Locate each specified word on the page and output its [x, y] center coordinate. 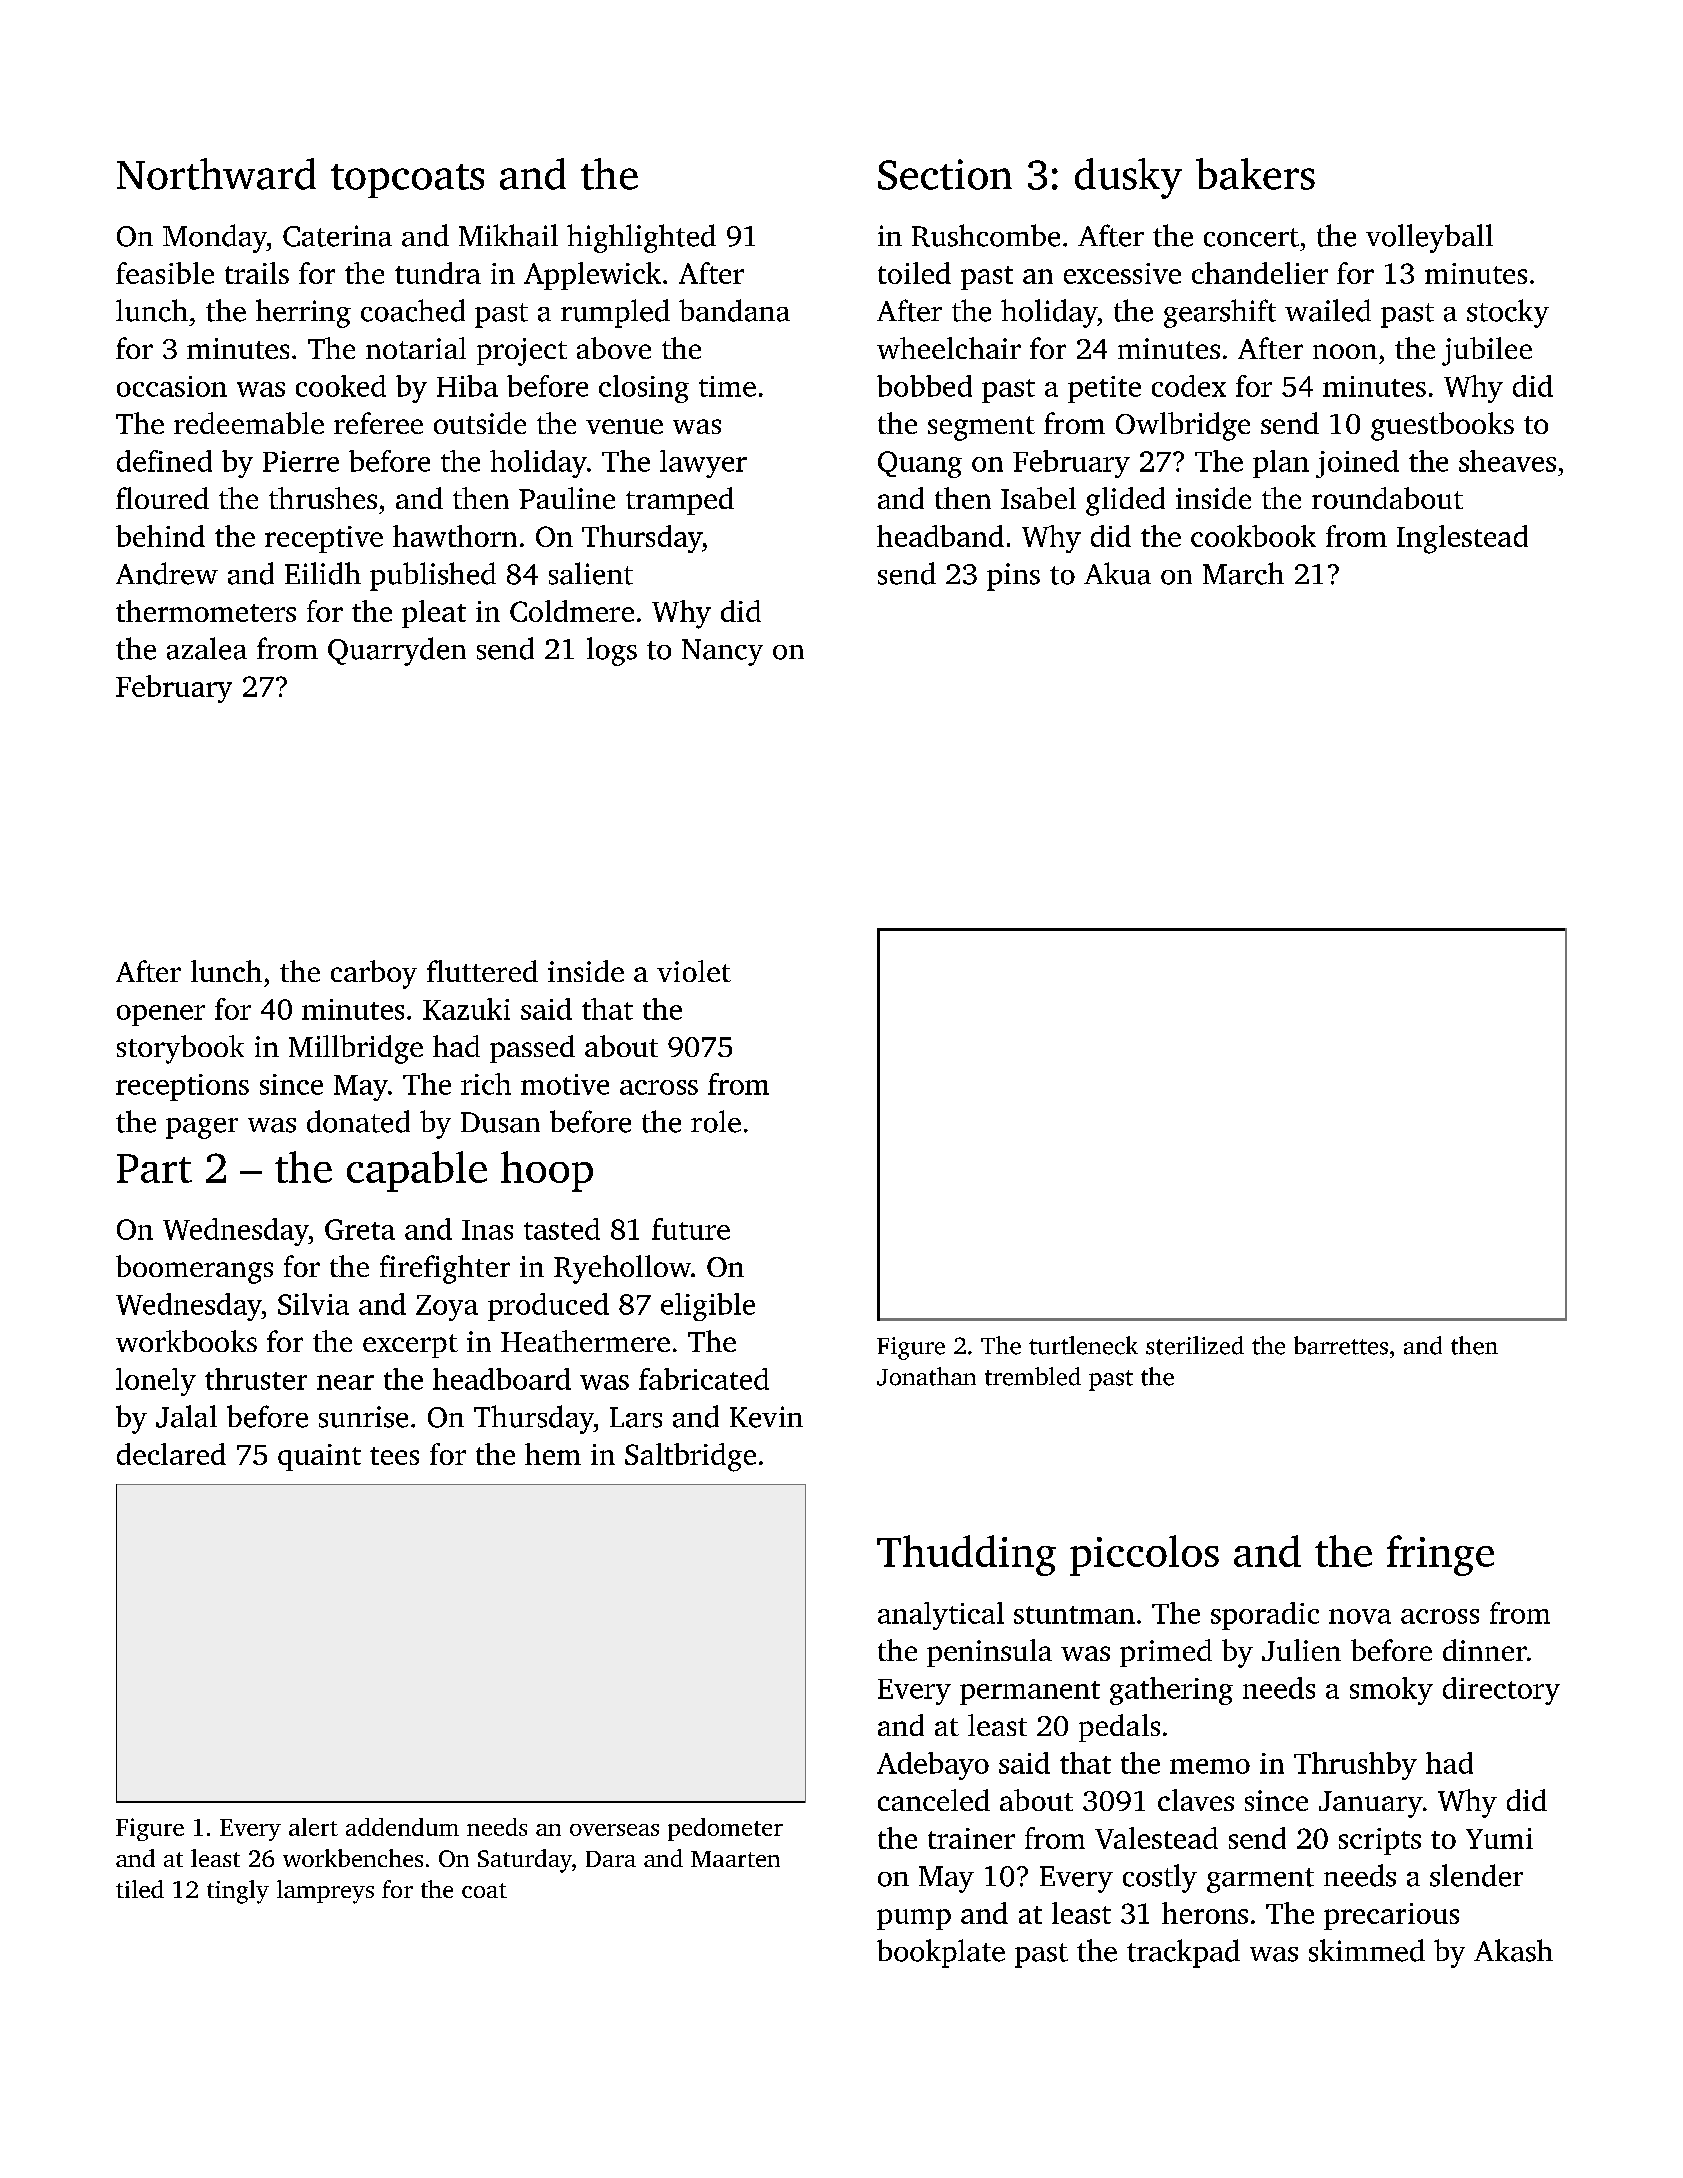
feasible [165, 273]
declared [171, 1454]
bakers [1255, 174]
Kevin [766, 1417]
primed [1166, 1653]
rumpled [615, 313]
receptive [324, 539]
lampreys [325, 1892]
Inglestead [1462, 539]
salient [591, 573]
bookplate [941, 1953]
